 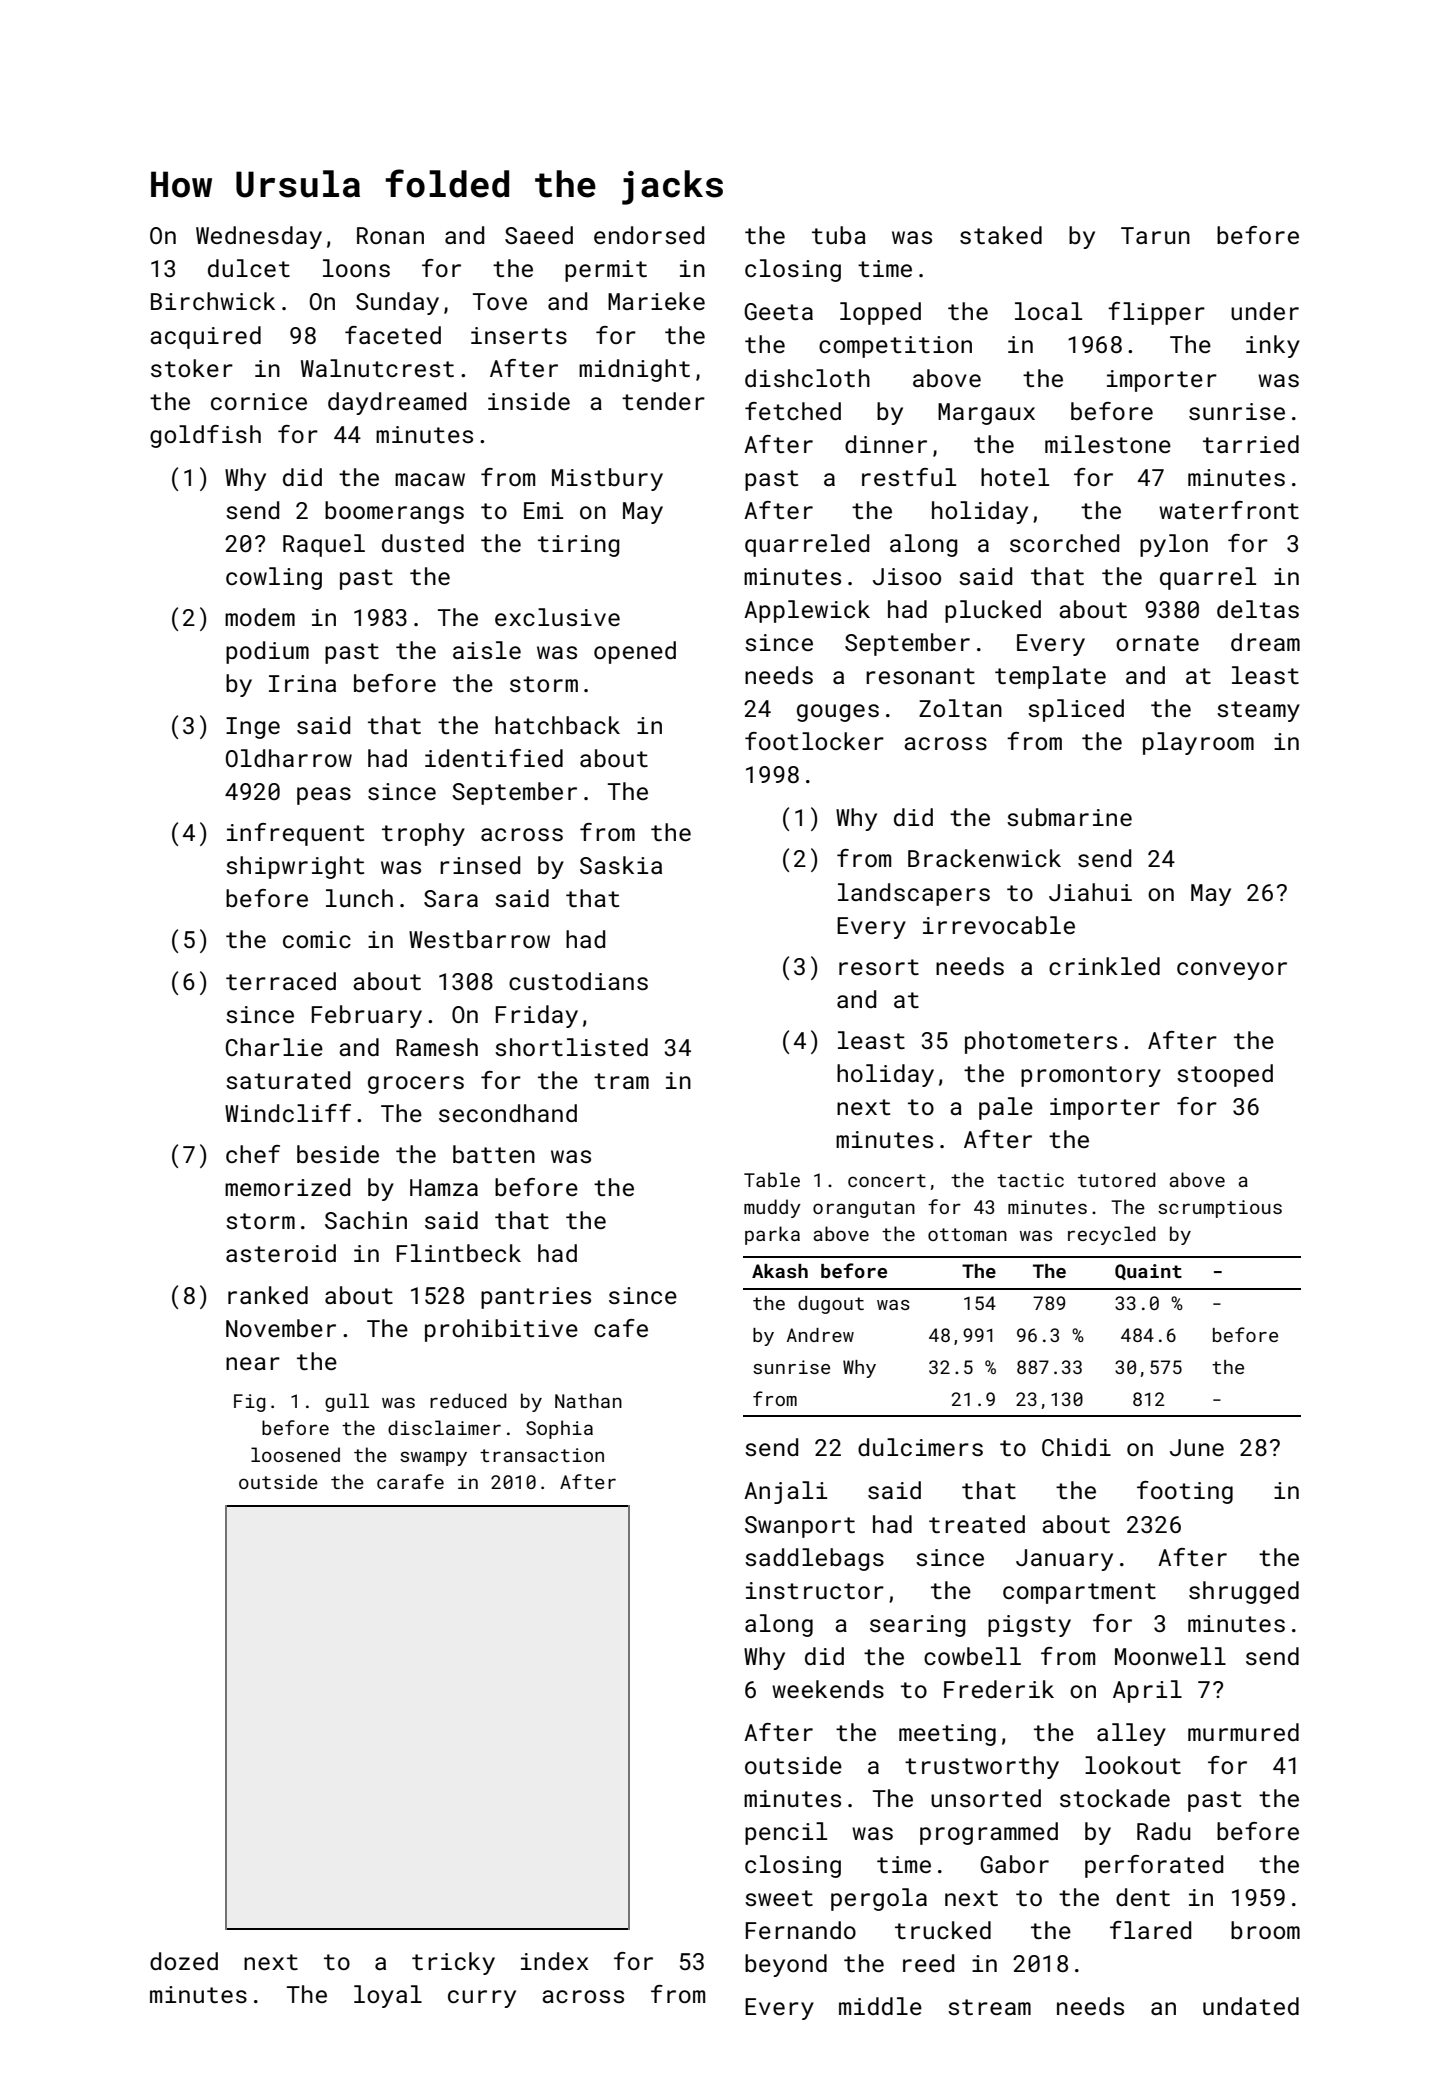 What do you see at coordinates (815, 1590) in the screenshot?
I see `instructor` at bounding box center [815, 1590].
